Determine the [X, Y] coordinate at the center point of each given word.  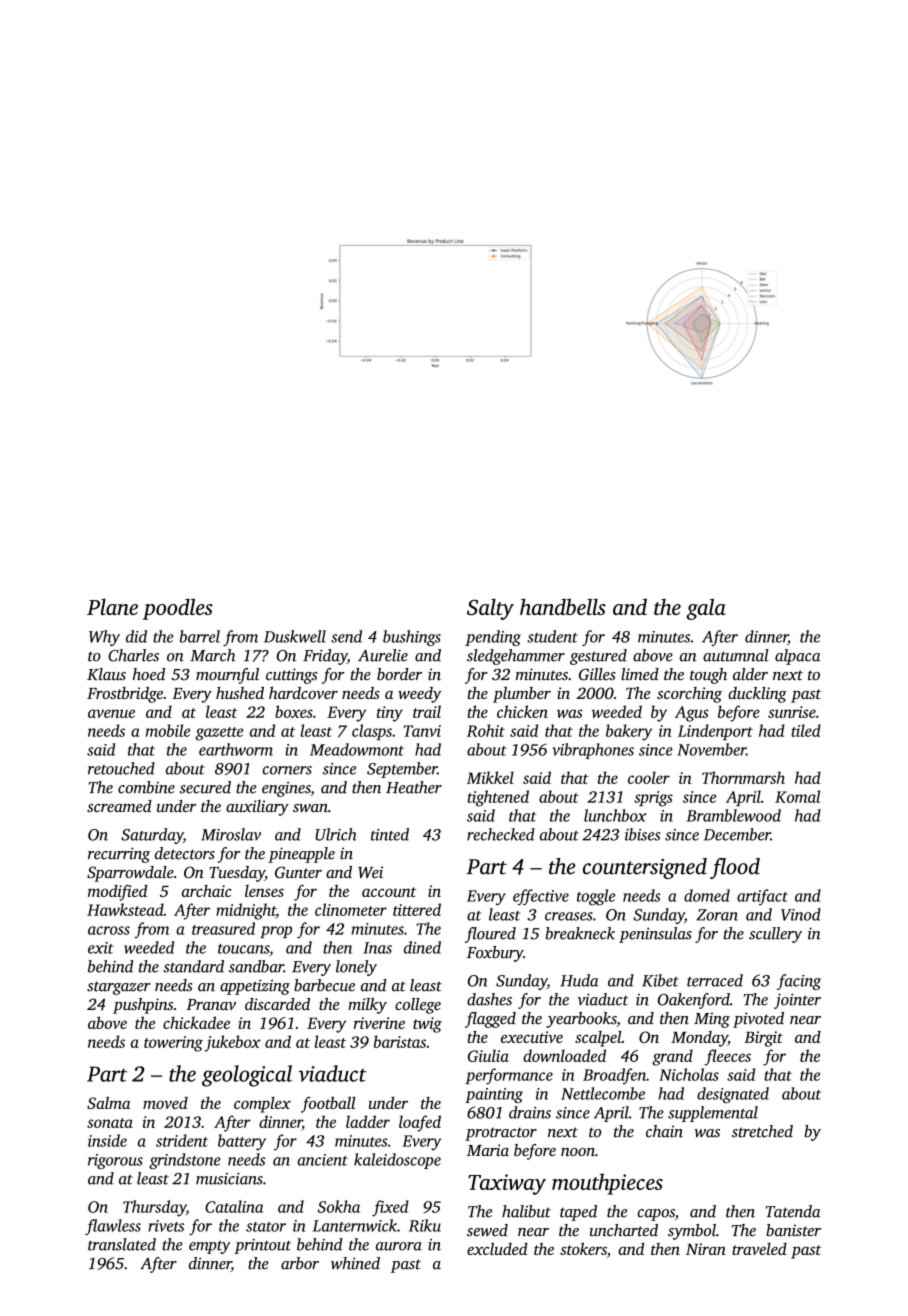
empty [210, 1247]
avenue [111, 713]
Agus [692, 714]
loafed [420, 1123]
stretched [762, 1131]
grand [672, 1057]
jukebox [233, 1043]
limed [640, 674]
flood [735, 868]
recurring [119, 855]
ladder [368, 1121]
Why [104, 638]
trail [427, 711]
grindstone [184, 1161]
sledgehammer [516, 657]
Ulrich [336, 834]
